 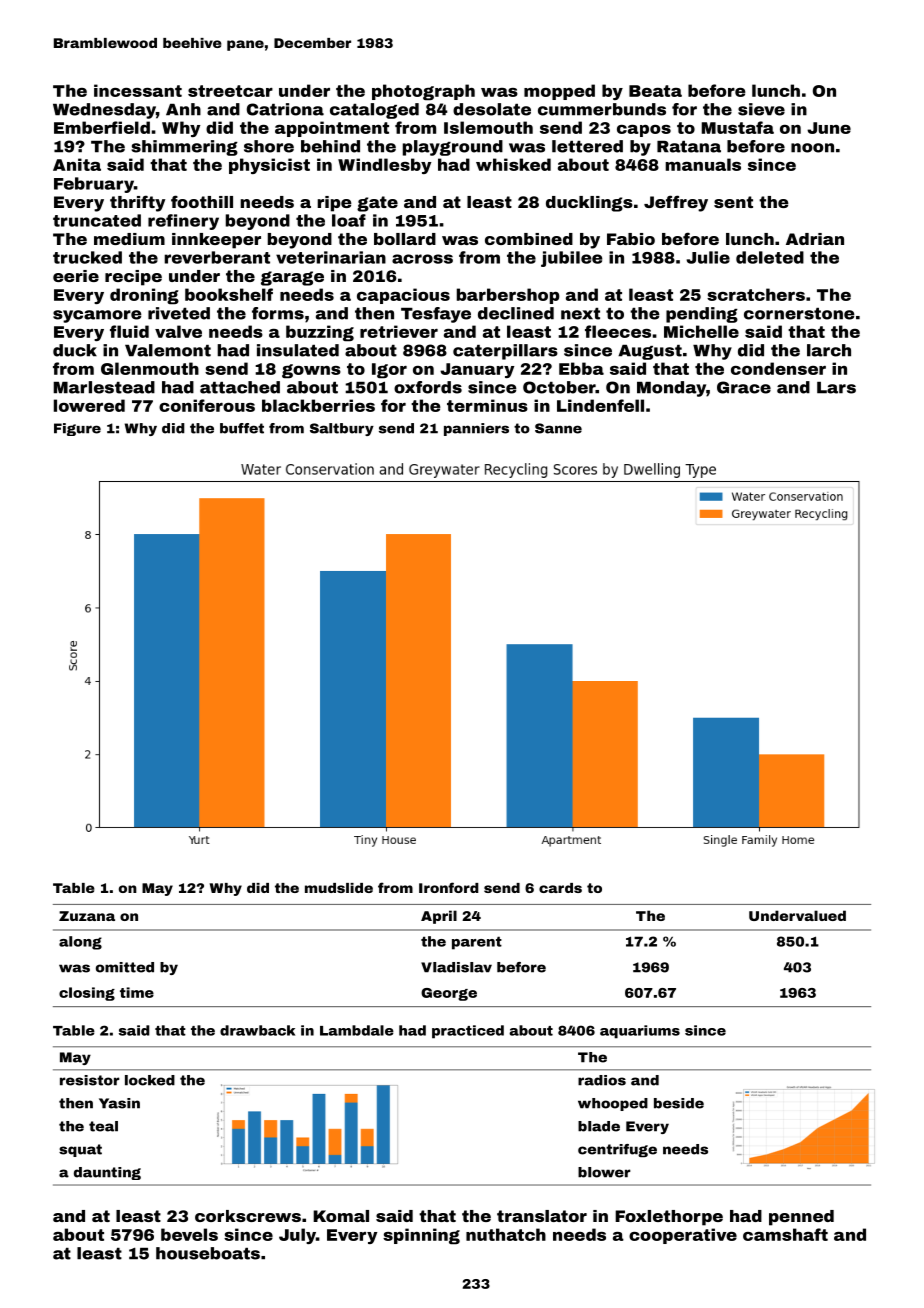 I want to click on Sanne, so click(x=558, y=428).
